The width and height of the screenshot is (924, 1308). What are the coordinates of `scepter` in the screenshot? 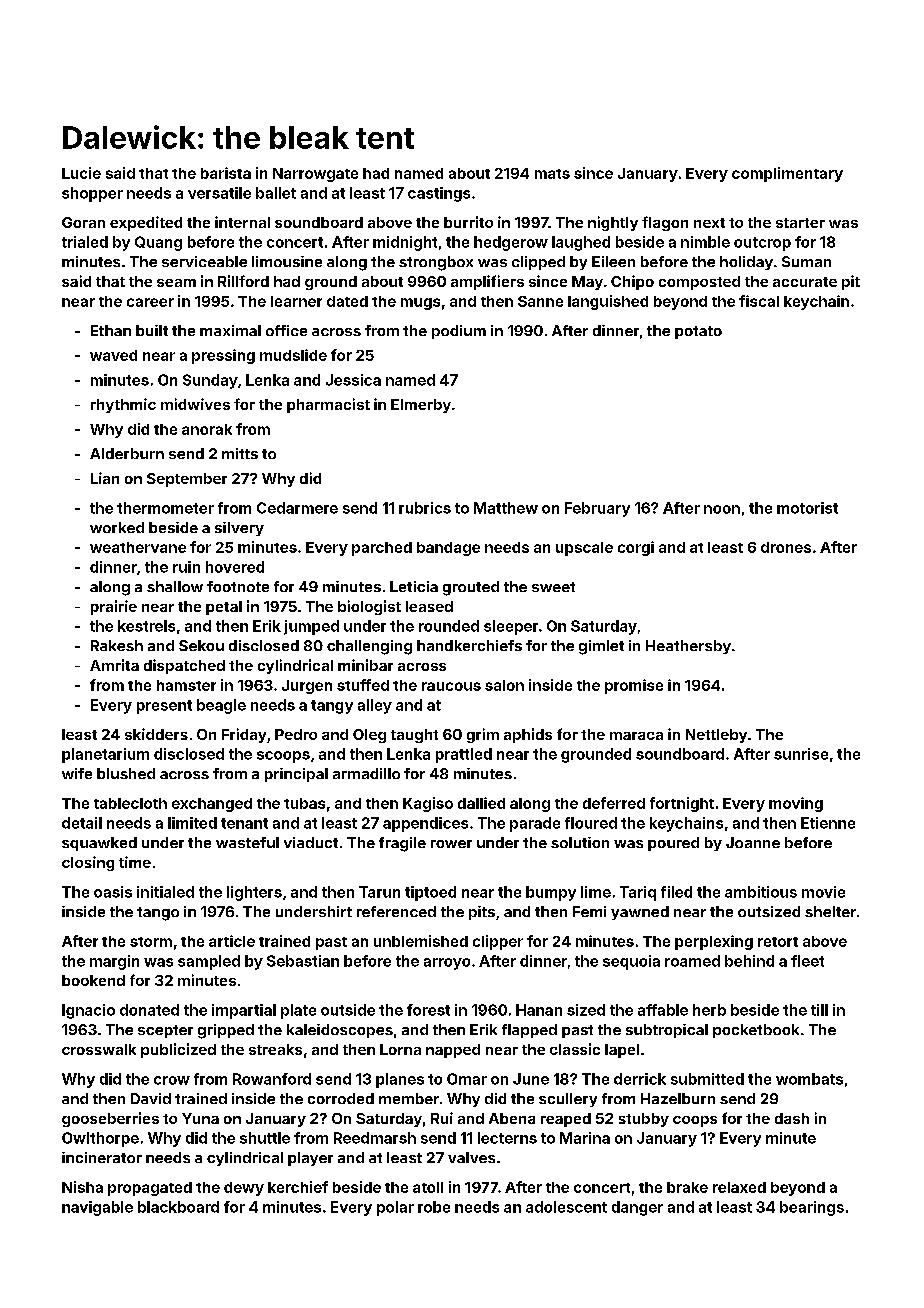 It's located at (165, 1031).
